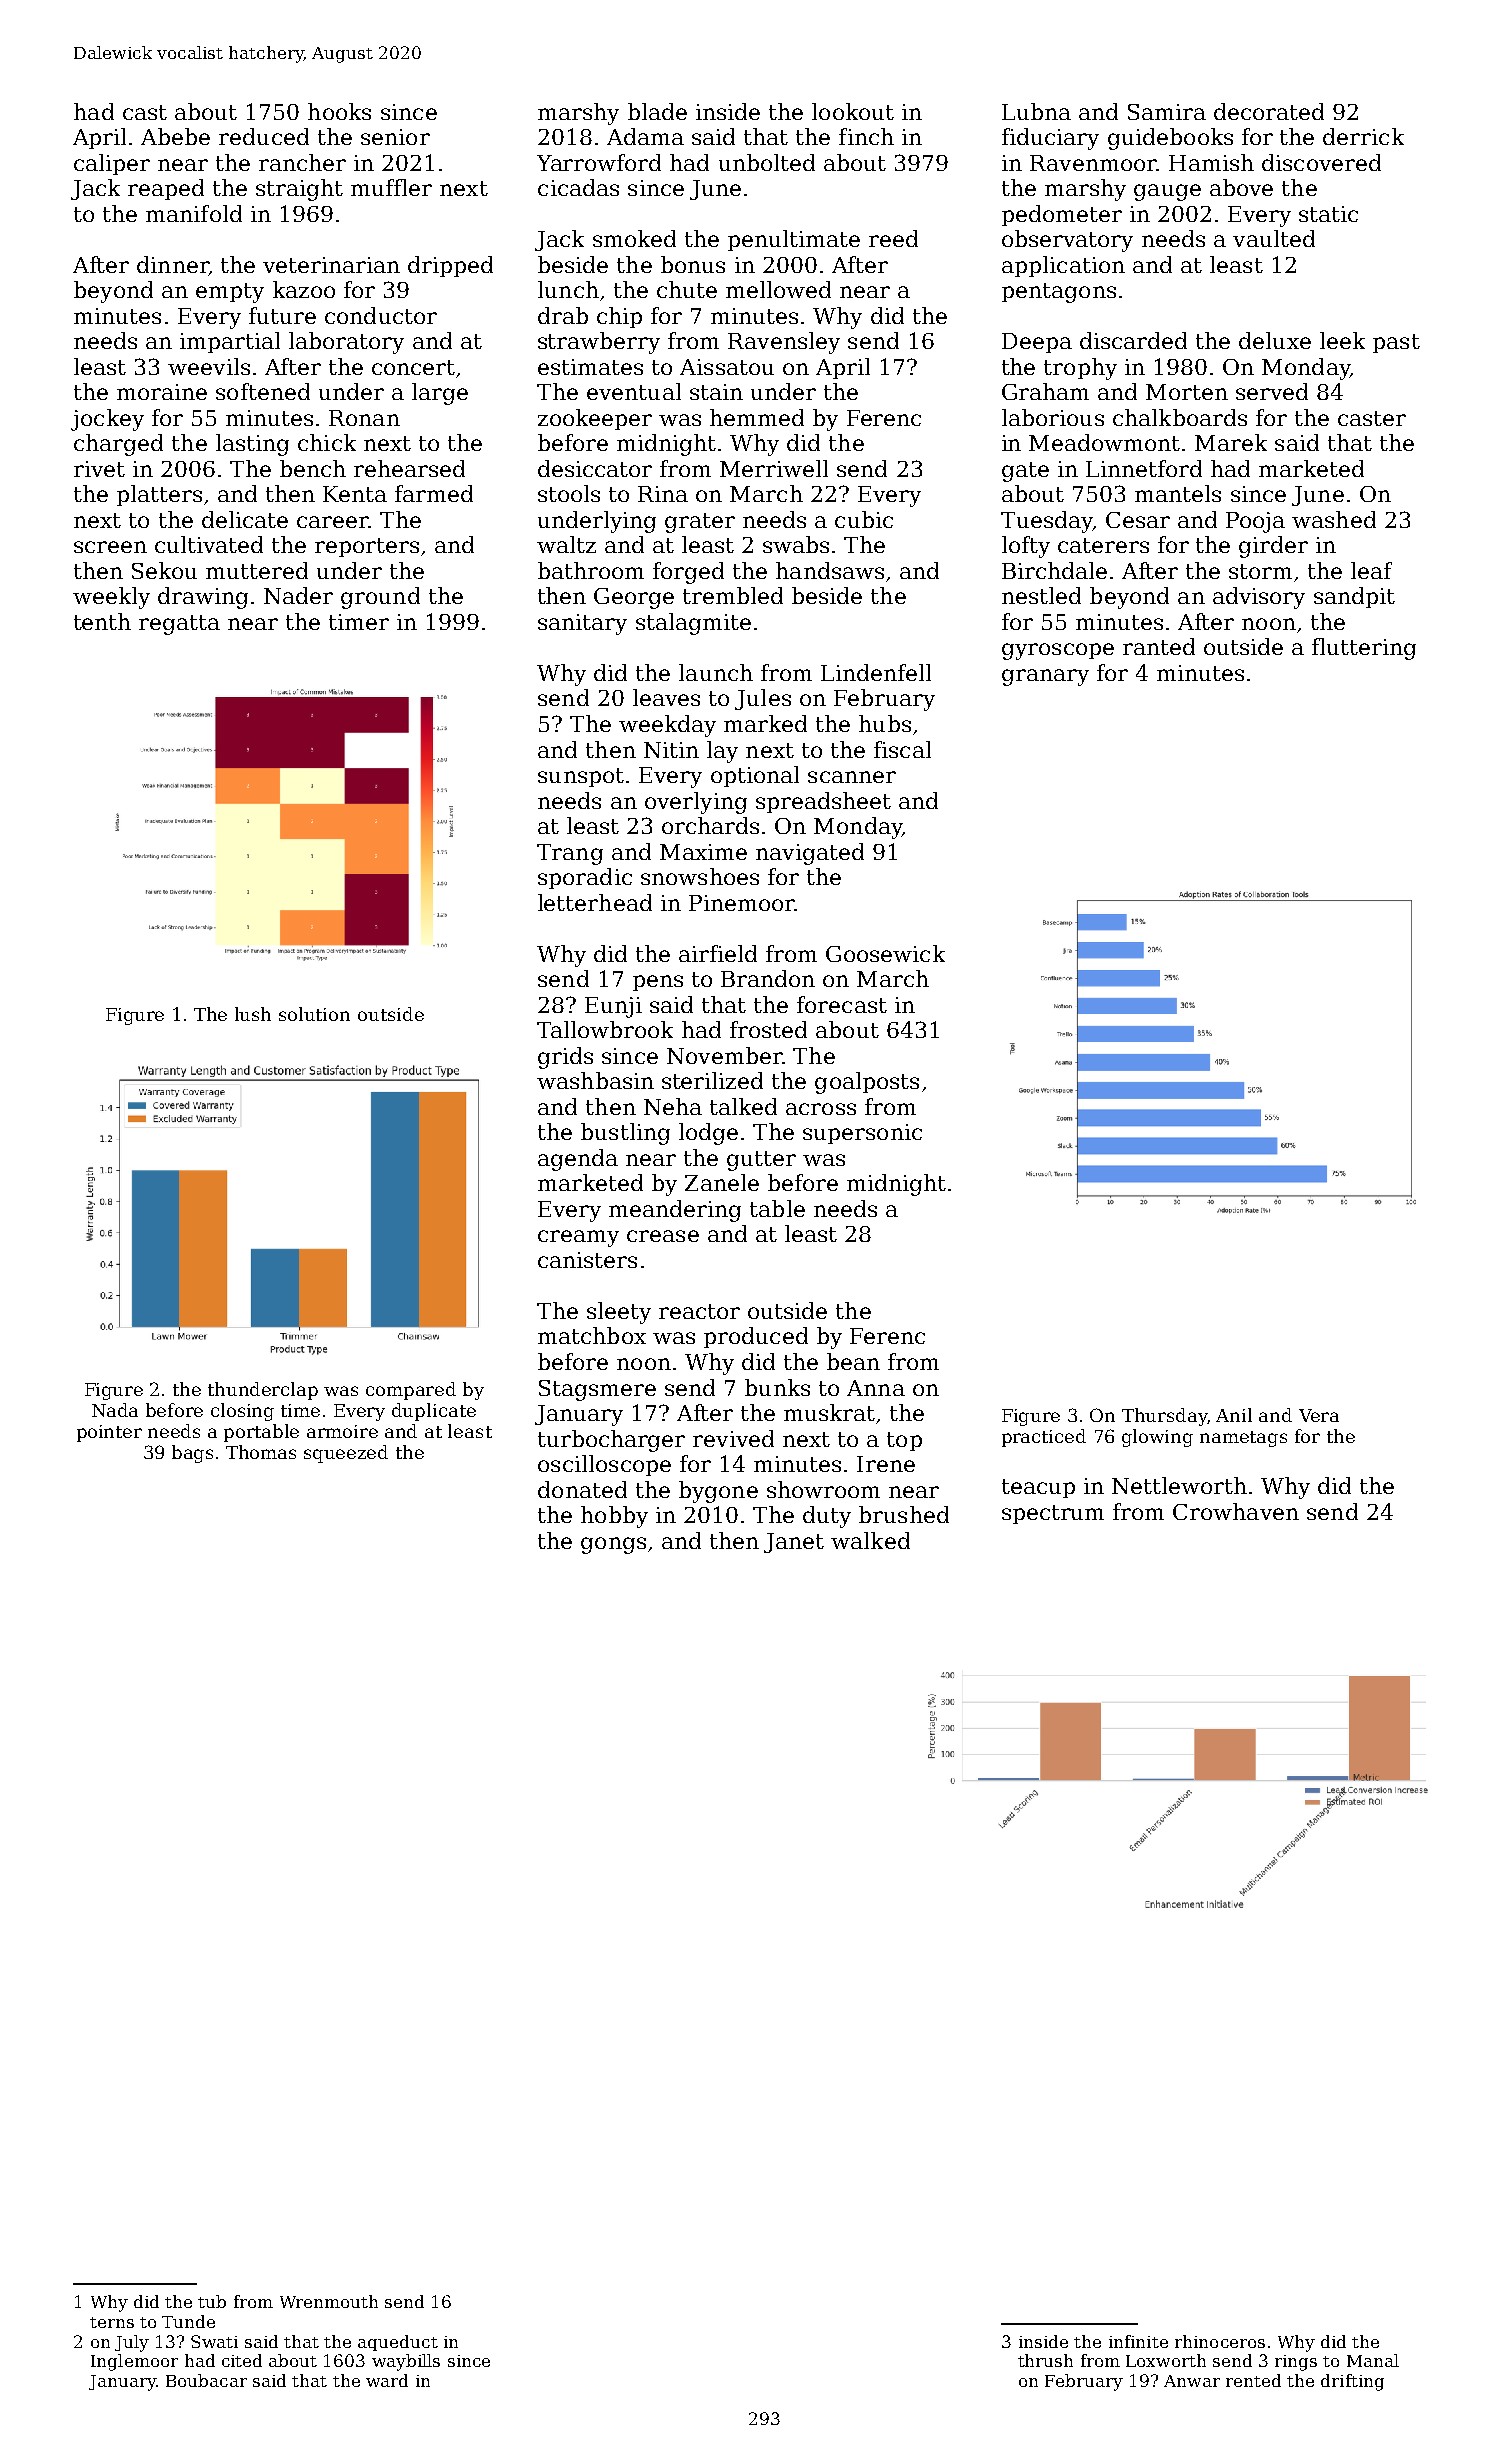 The width and height of the image is (1496, 2464). Describe the element at coordinates (1373, 2360) in the image. I see `Manal` at that location.
